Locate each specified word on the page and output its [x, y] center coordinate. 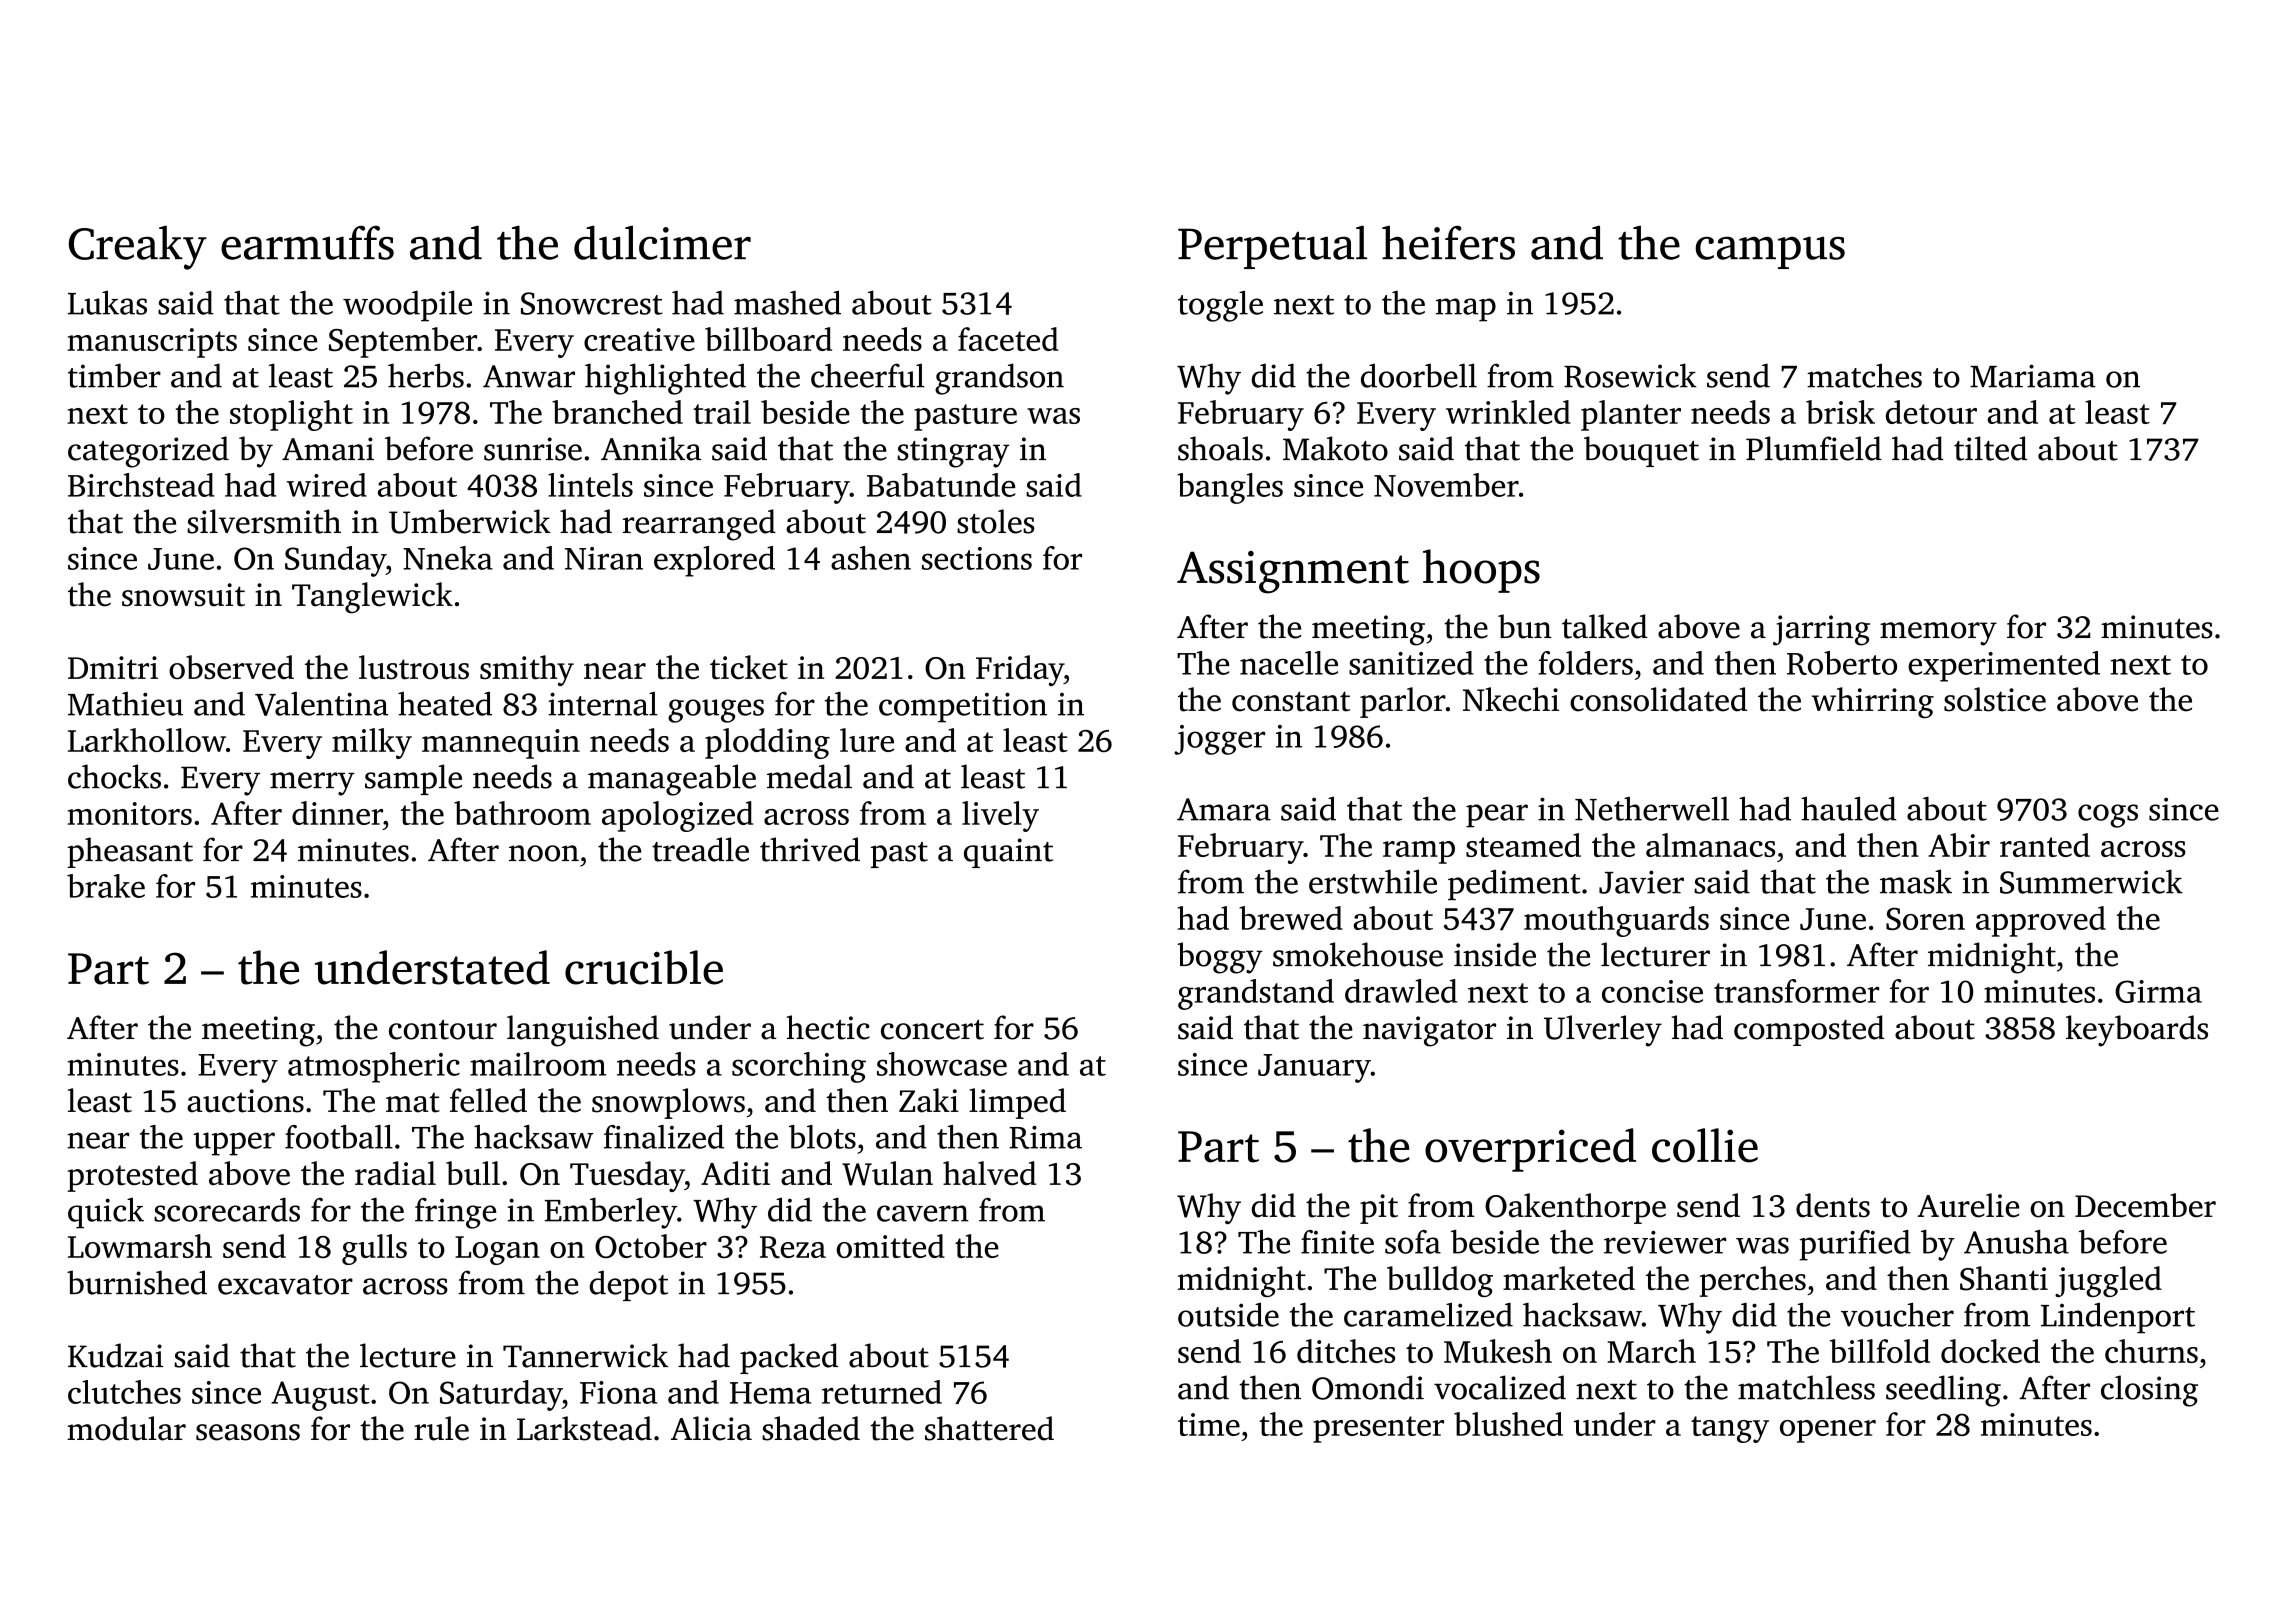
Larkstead [584, 1428]
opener [1828, 1431]
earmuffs [307, 243]
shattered [989, 1428]
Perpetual [1272, 247]
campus [1770, 253]
